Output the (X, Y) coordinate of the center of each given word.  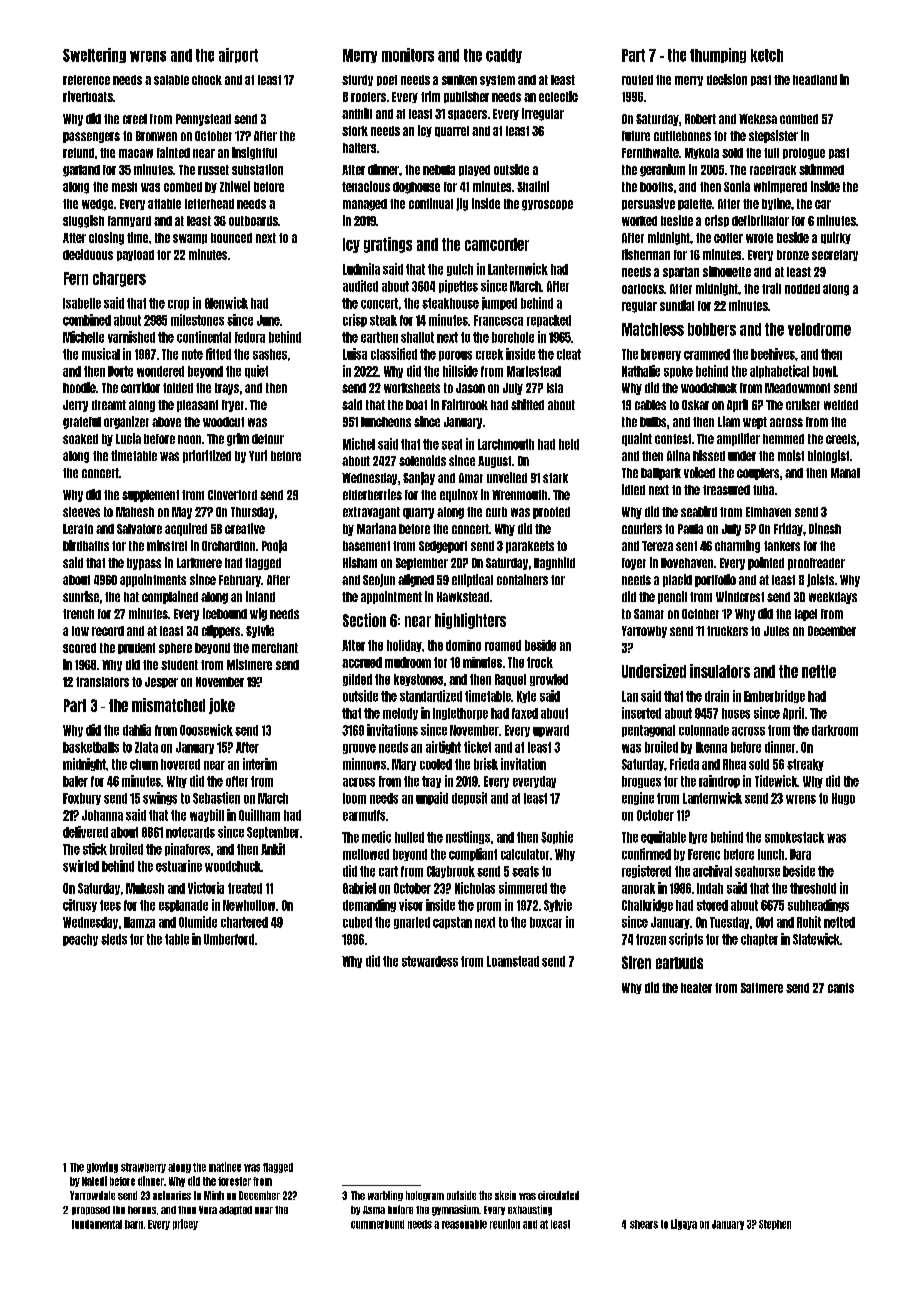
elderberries (372, 494)
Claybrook (451, 872)
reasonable (464, 1224)
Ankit (273, 849)
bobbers (712, 329)
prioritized (207, 456)
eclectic (558, 96)
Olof (764, 922)
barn (134, 1224)
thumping (718, 55)
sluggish (83, 221)
